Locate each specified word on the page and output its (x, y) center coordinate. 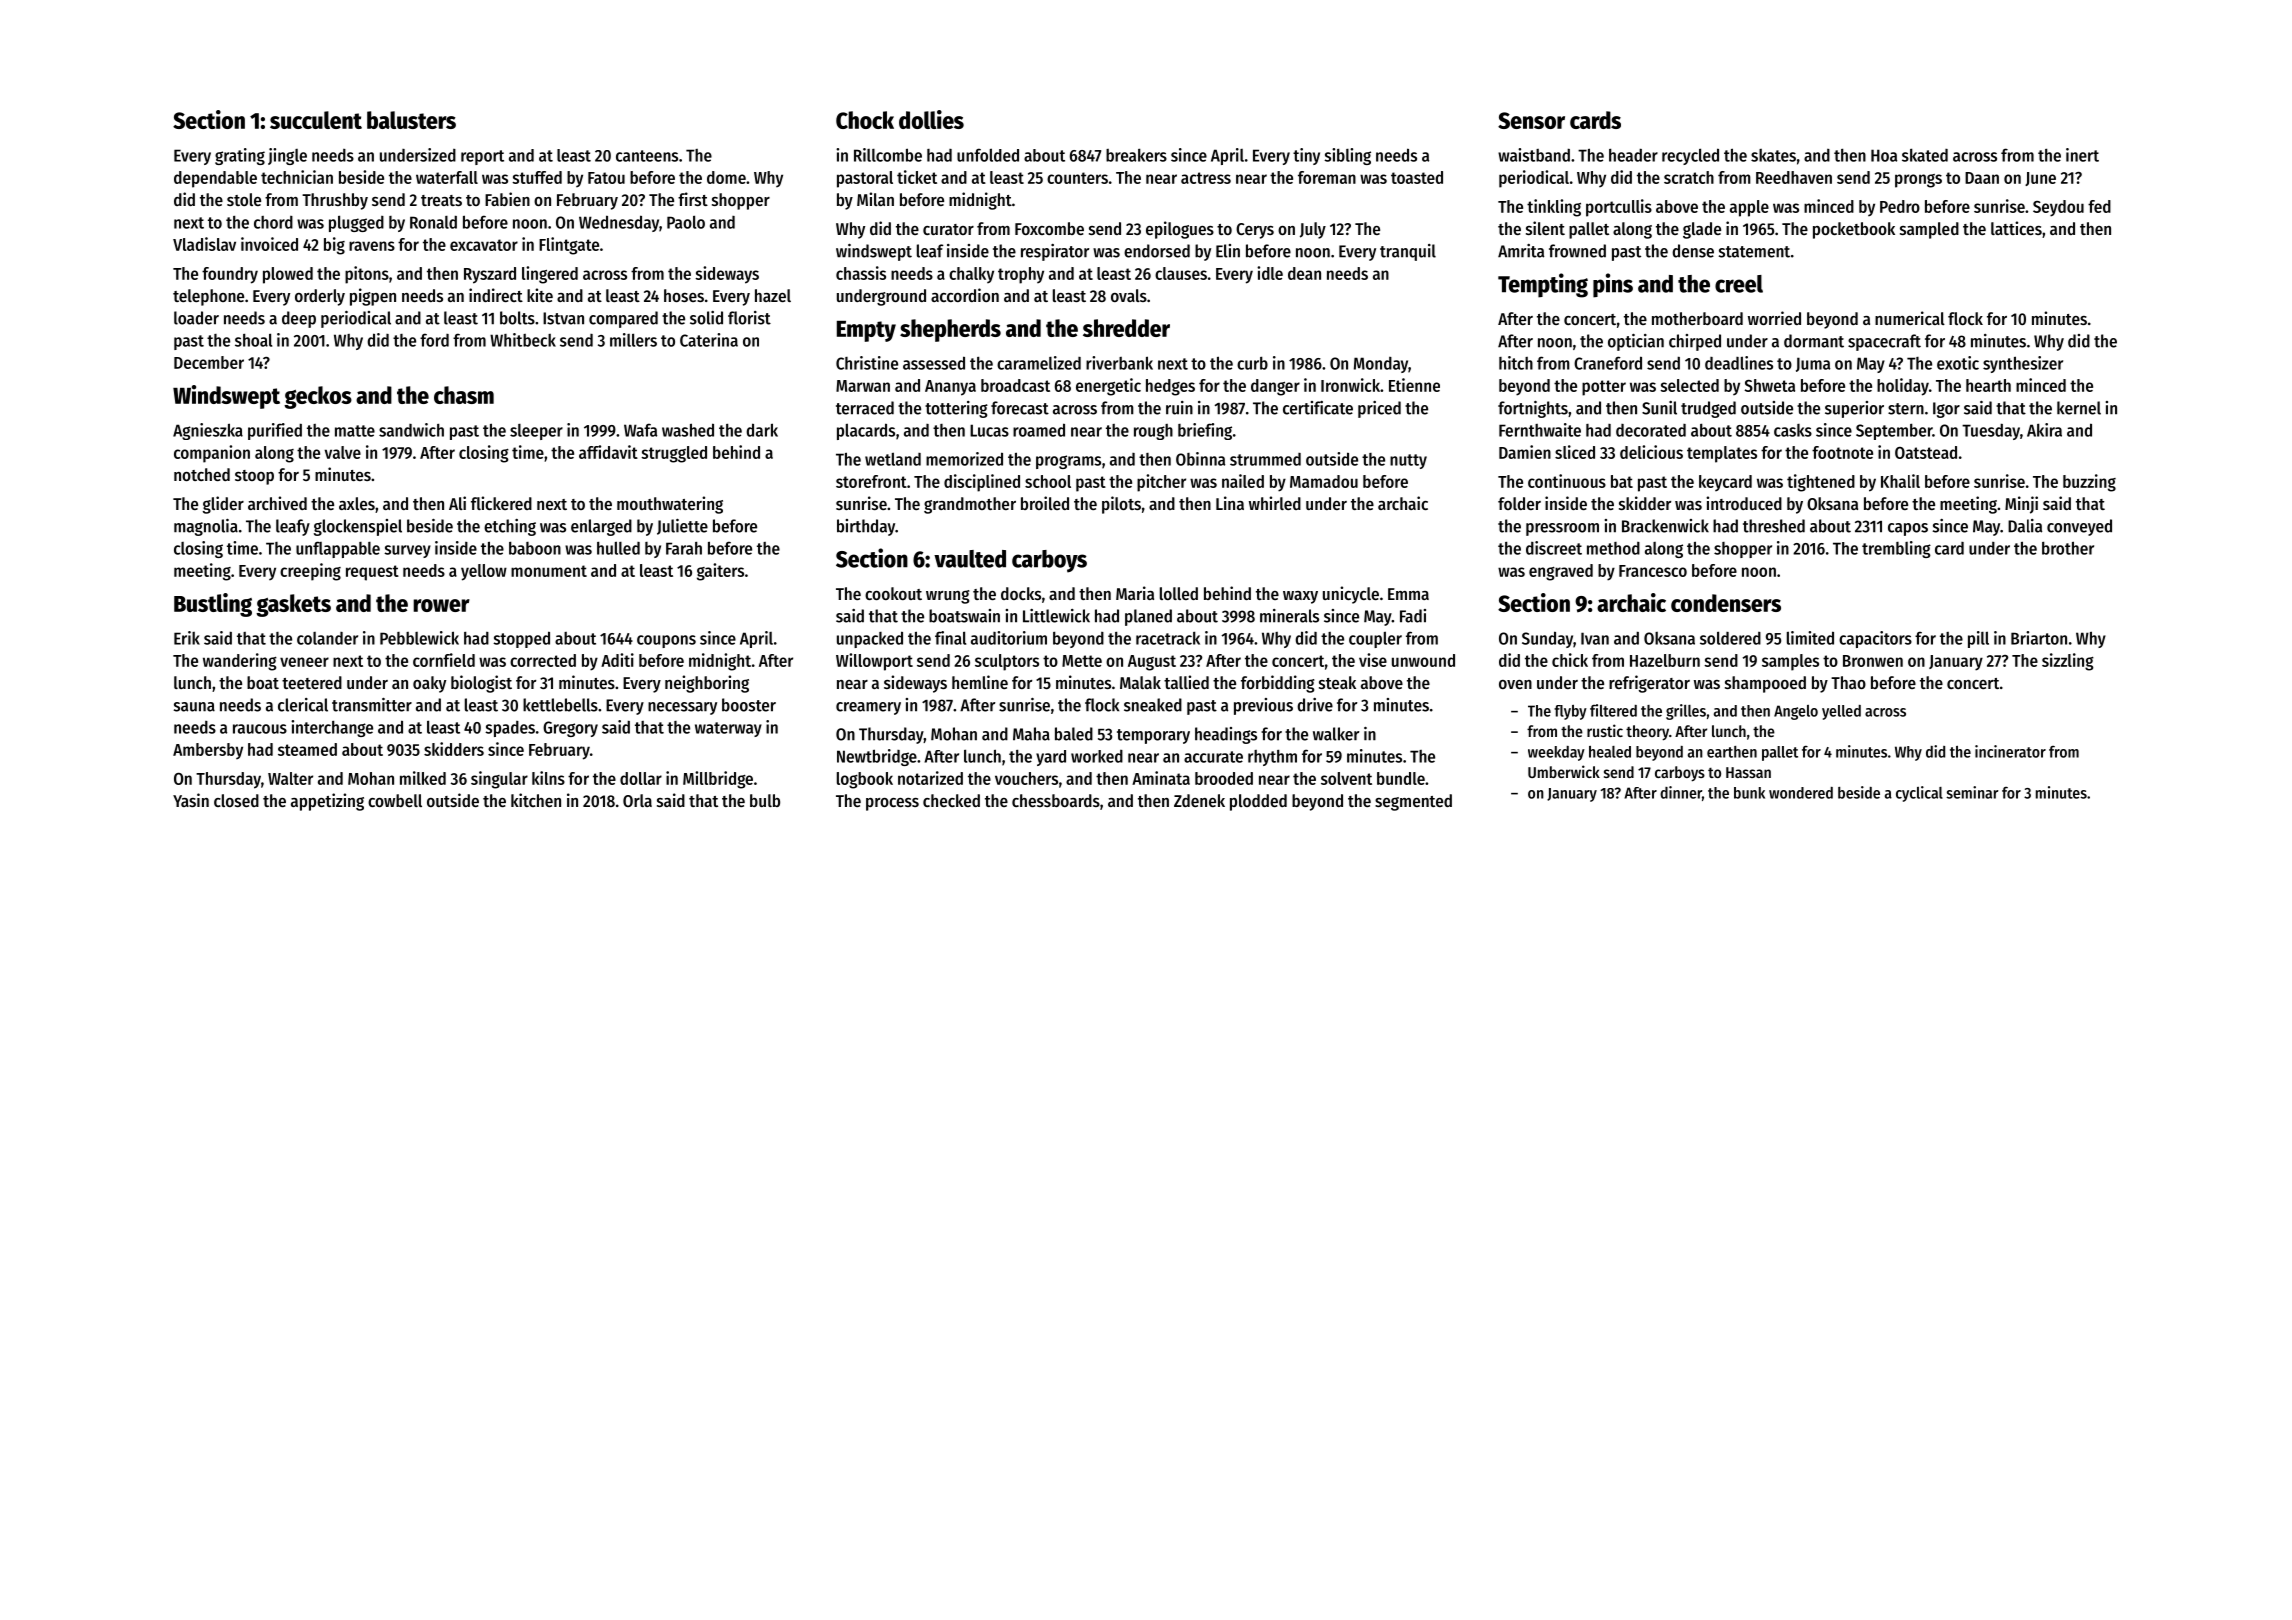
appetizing (327, 802)
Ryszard (490, 275)
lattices (2016, 228)
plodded (1258, 802)
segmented (1413, 802)
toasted (1417, 177)
